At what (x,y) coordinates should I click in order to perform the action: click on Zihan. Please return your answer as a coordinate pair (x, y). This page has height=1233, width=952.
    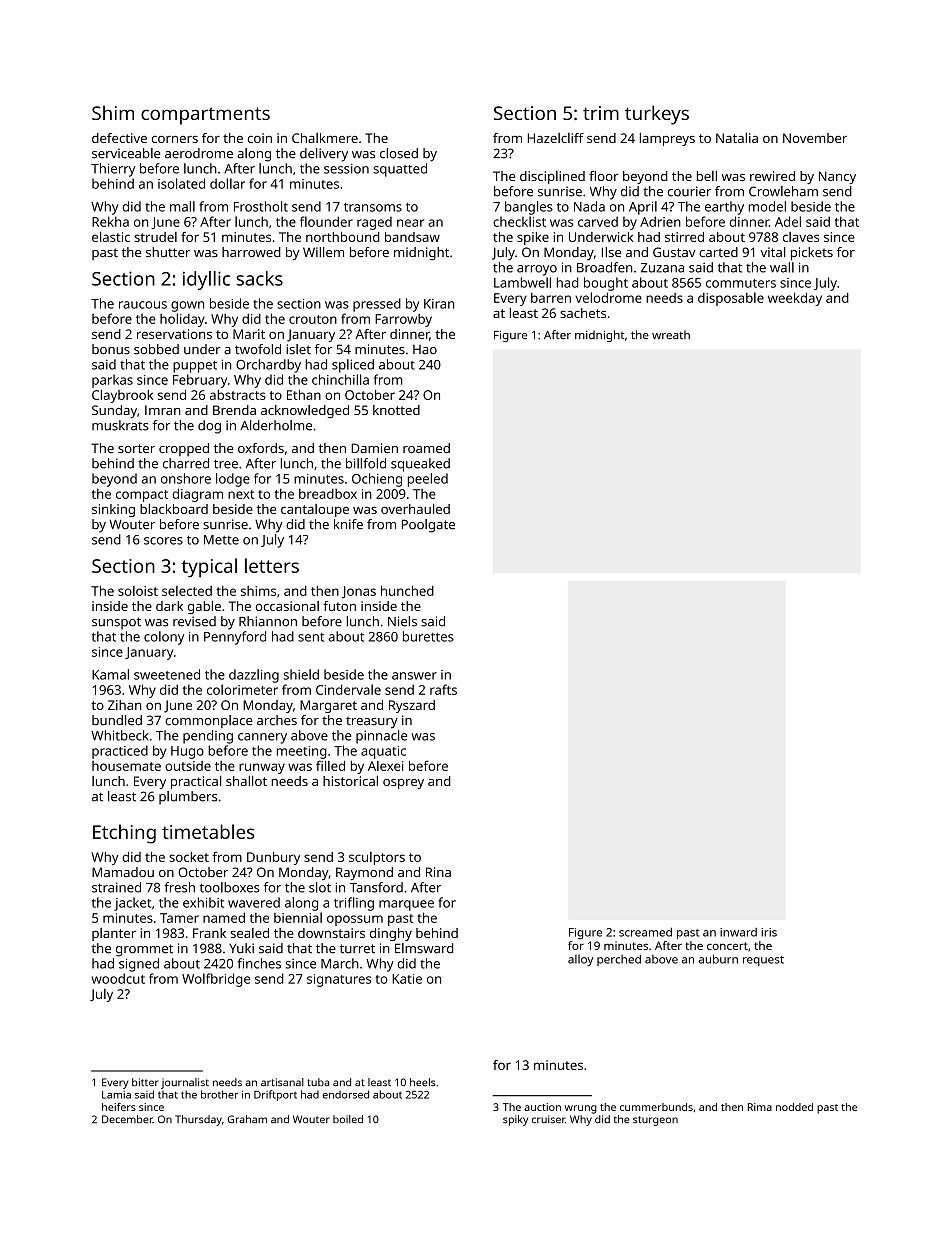
    Looking at the image, I should click on (124, 705).
